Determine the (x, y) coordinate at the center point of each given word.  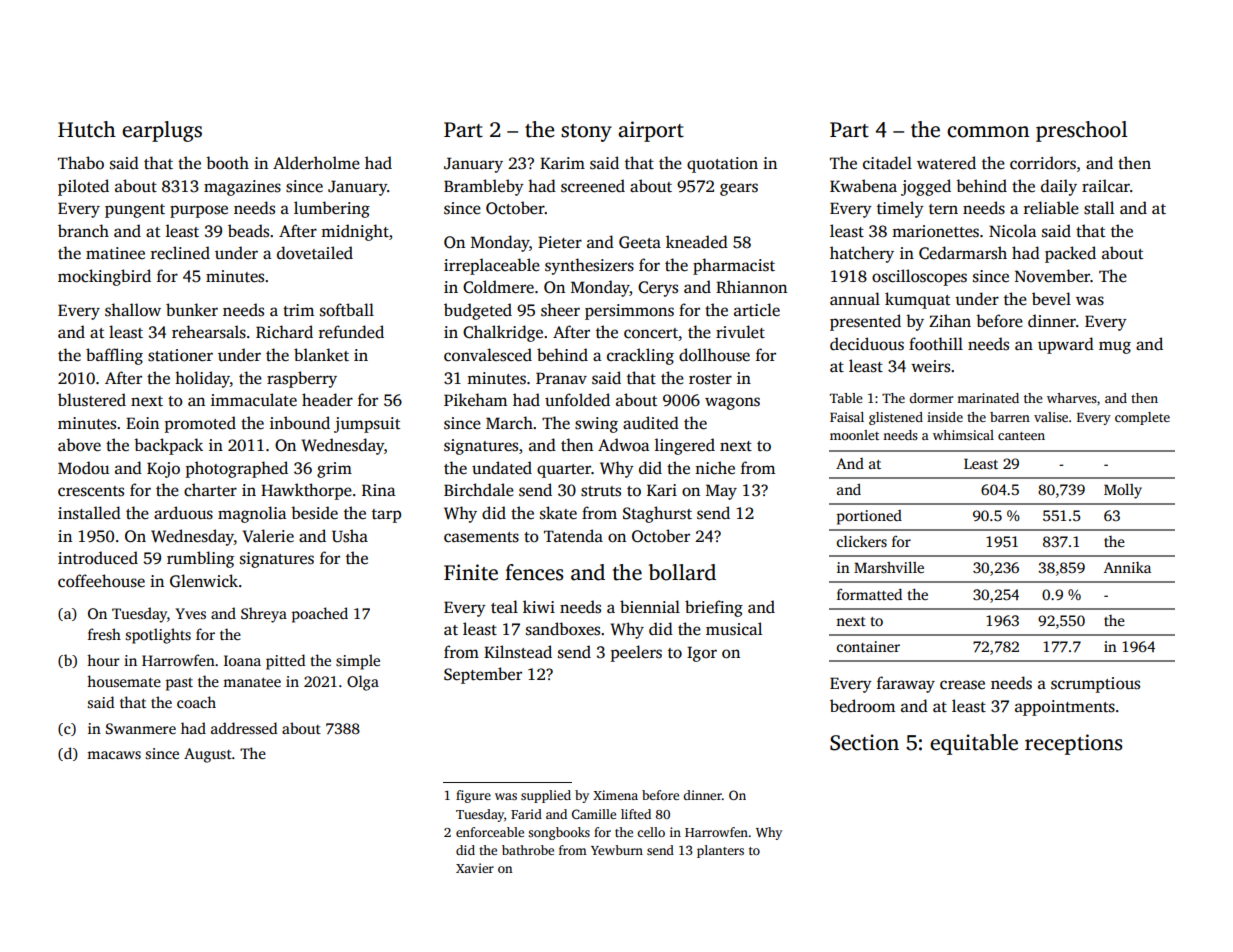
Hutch (87, 129)
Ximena (615, 795)
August (208, 755)
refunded (351, 331)
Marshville (889, 567)
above (79, 445)
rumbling (200, 559)
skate (558, 513)
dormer (931, 398)
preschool (1081, 131)
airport (651, 131)
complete (1142, 418)
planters (720, 851)
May (721, 492)
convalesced (488, 355)
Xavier (475, 868)
